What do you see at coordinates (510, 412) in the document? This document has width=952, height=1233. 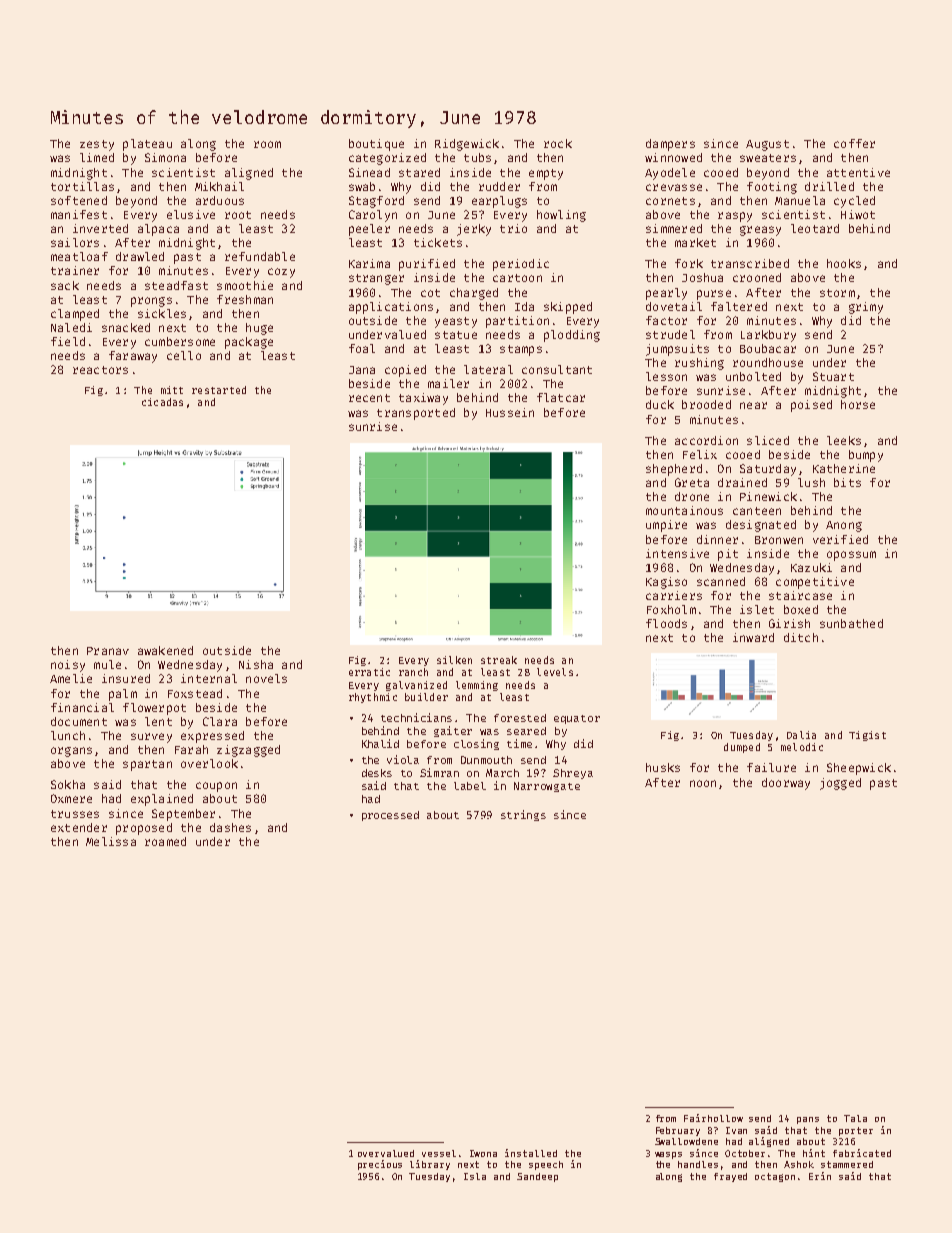 I see `Hussein` at bounding box center [510, 412].
